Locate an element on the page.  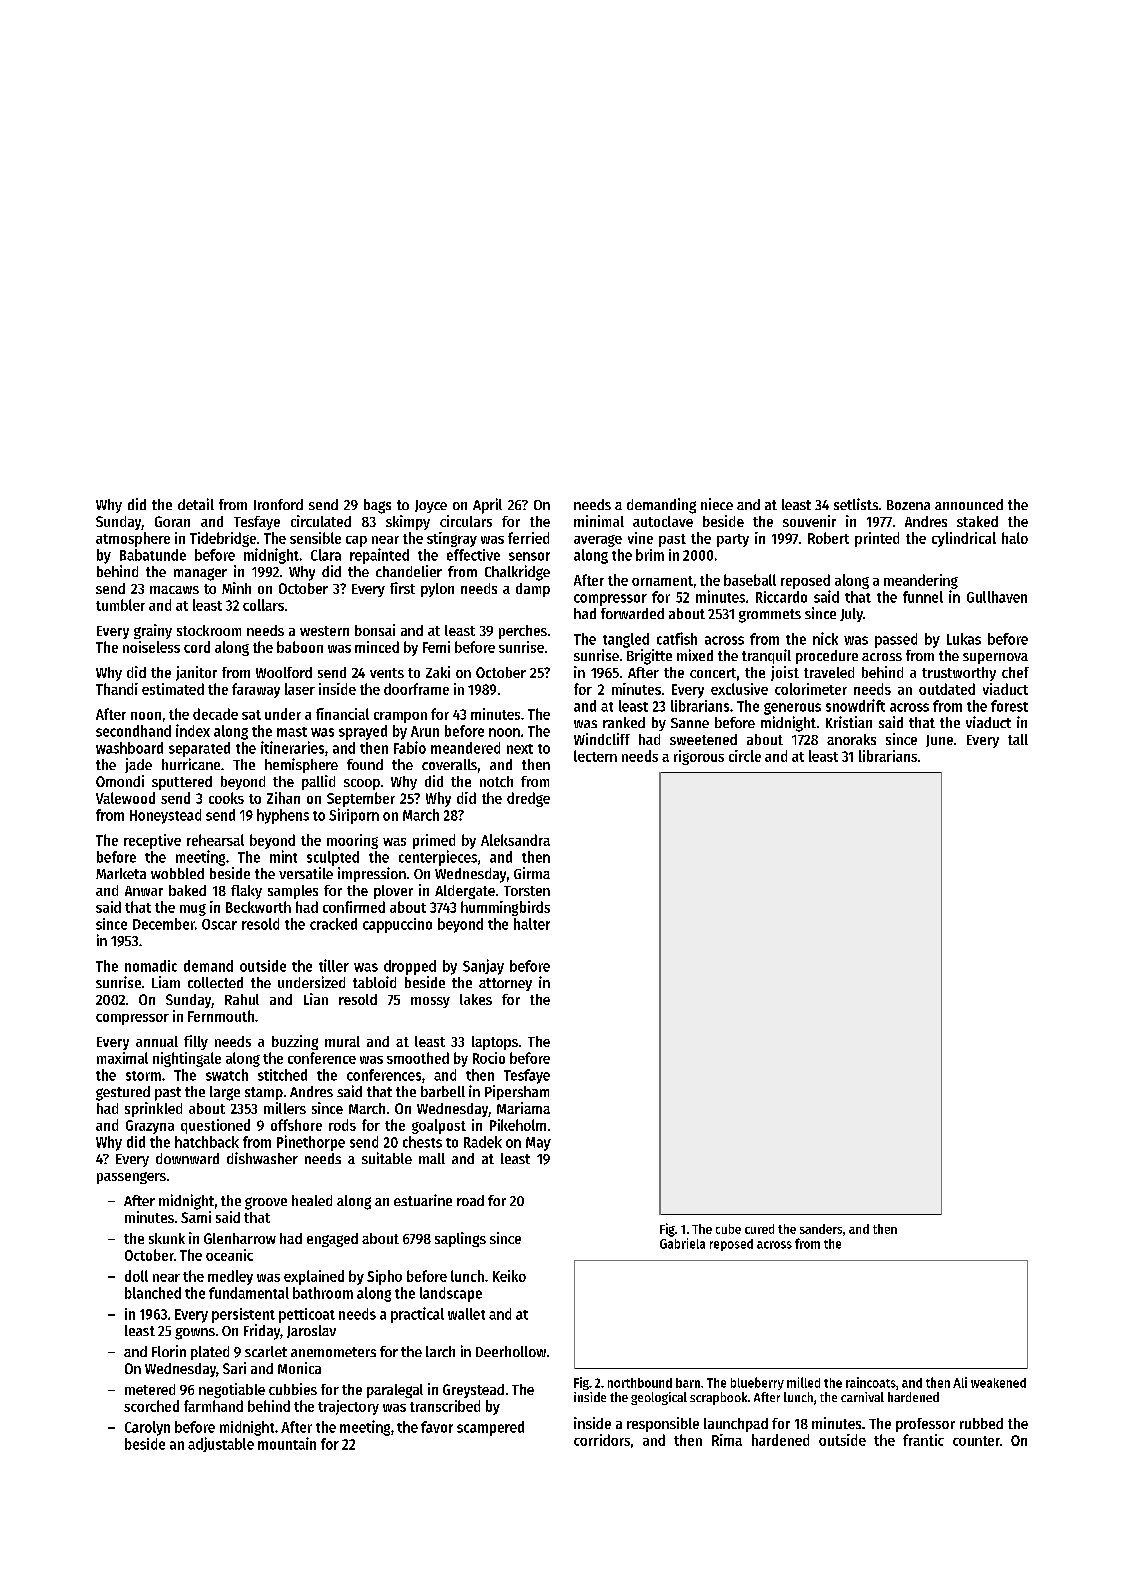
Florin is located at coordinates (169, 1351).
